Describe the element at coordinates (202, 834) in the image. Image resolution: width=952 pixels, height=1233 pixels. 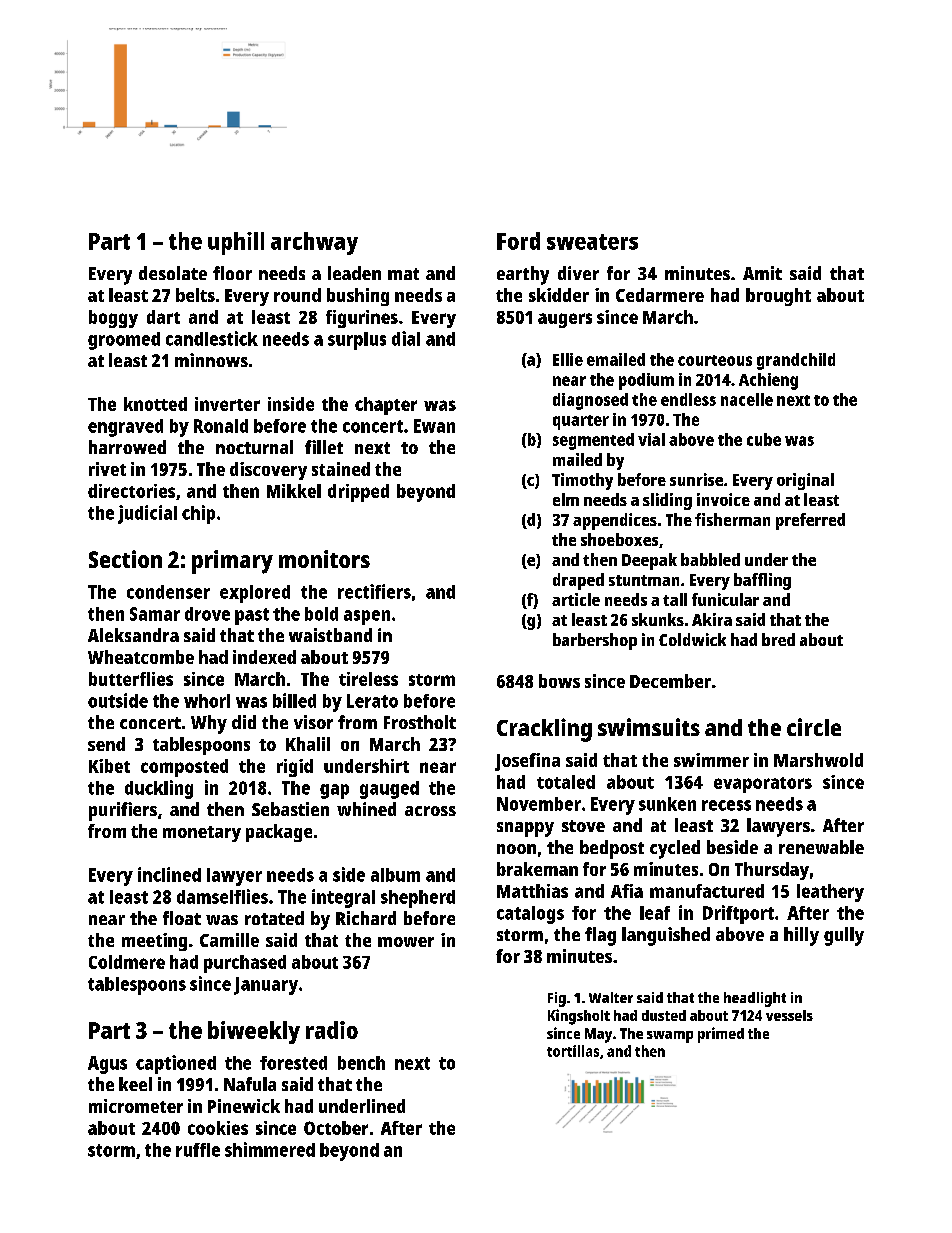
I see `monetary` at that location.
